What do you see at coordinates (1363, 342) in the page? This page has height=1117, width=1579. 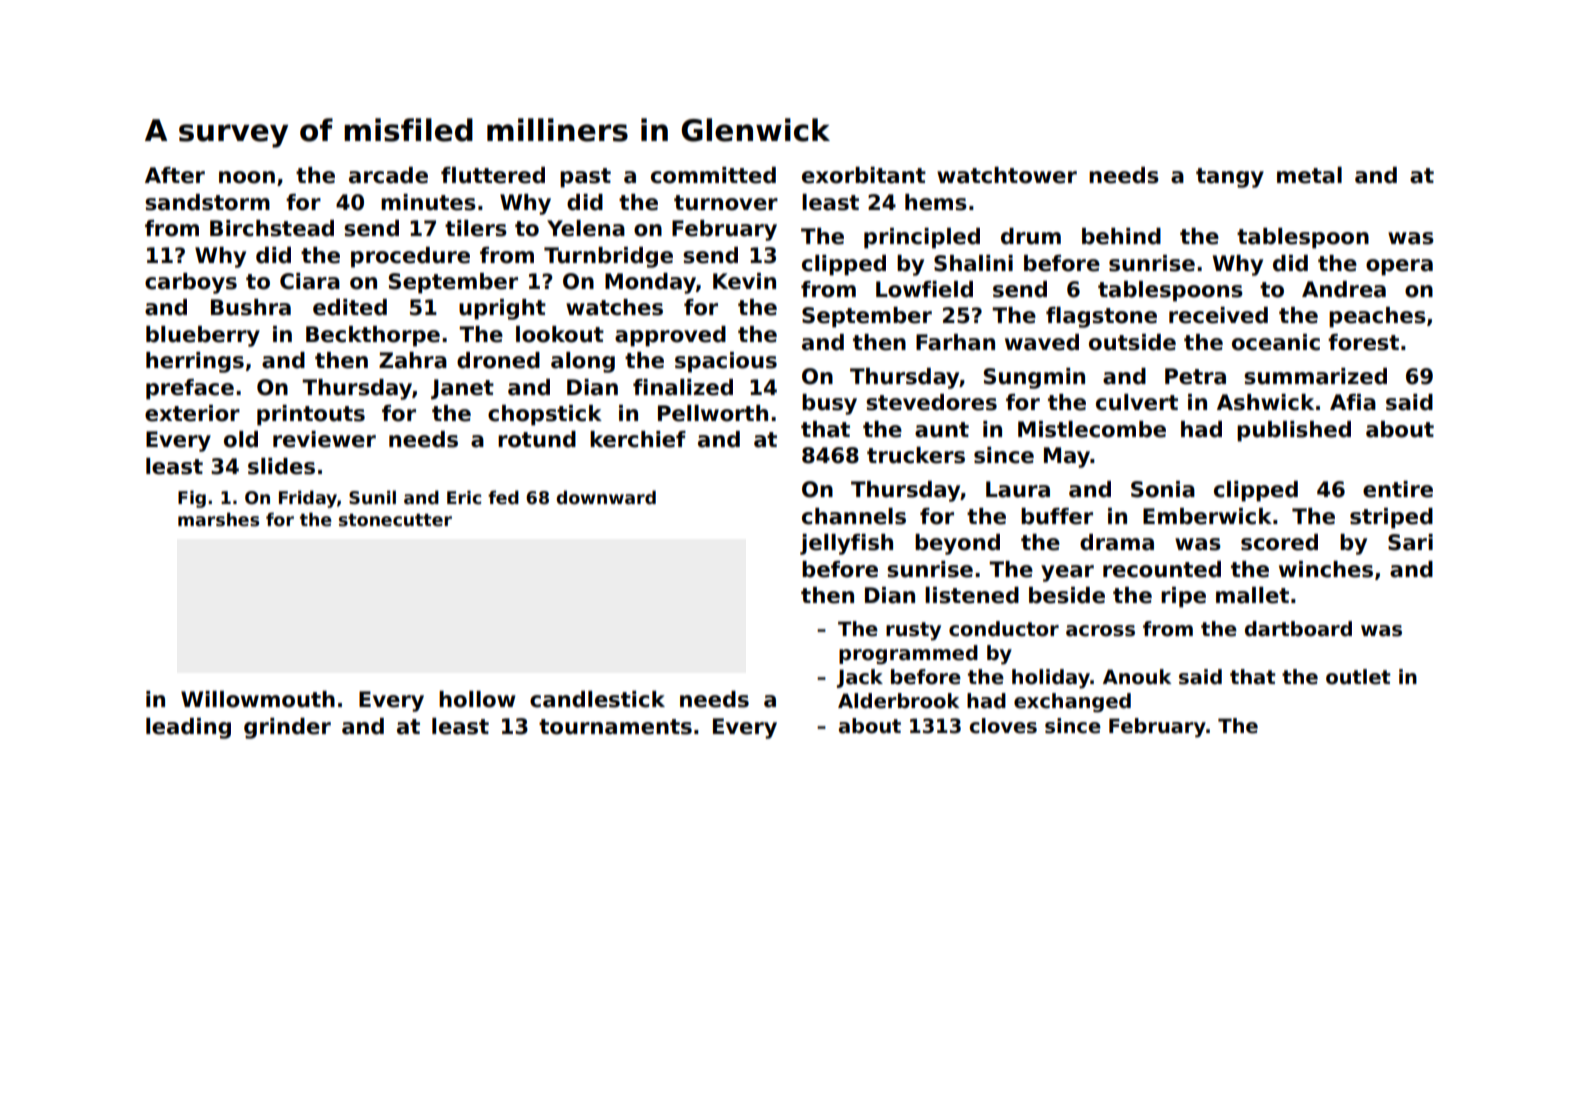 I see `forest` at bounding box center [1363, 342].
